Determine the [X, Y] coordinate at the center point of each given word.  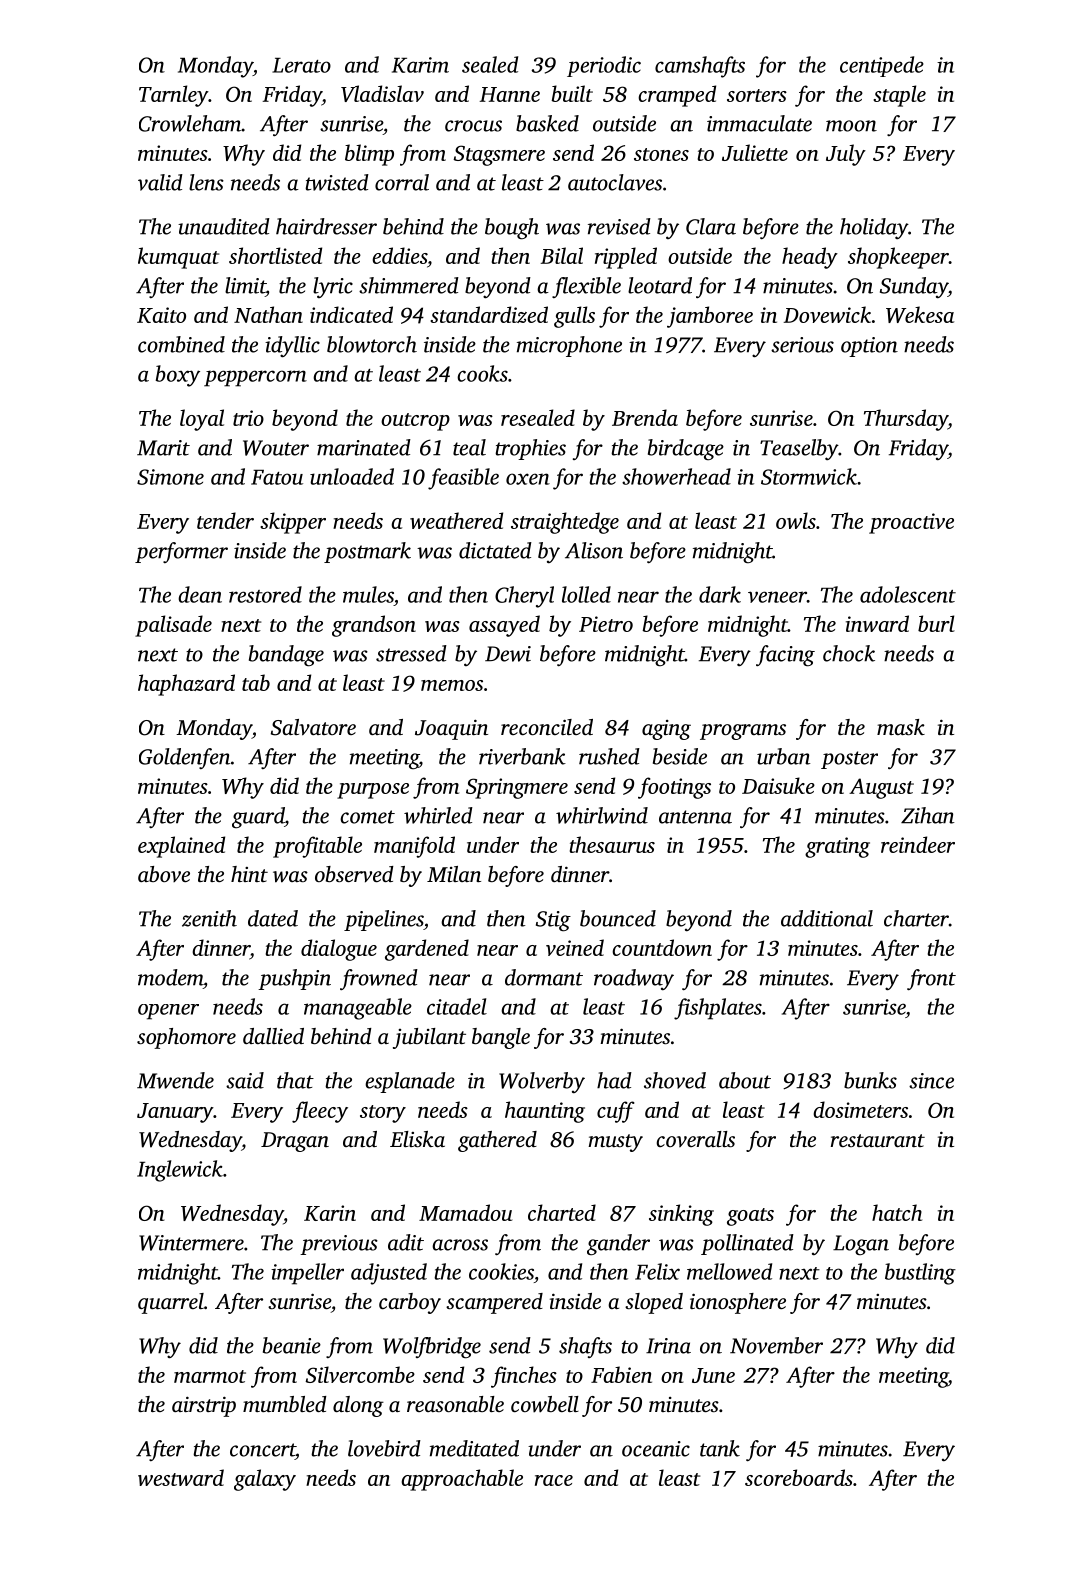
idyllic [292, 347]
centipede [882, 66]
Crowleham [190, 123]
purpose [373, 791]
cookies [501, 1271]
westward [181, 1477]
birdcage [686, 450]
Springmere [517, 788]
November [776, 1345]
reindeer [918, 844]
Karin [330, 1213]
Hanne [510, 94]
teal [469, 447]
